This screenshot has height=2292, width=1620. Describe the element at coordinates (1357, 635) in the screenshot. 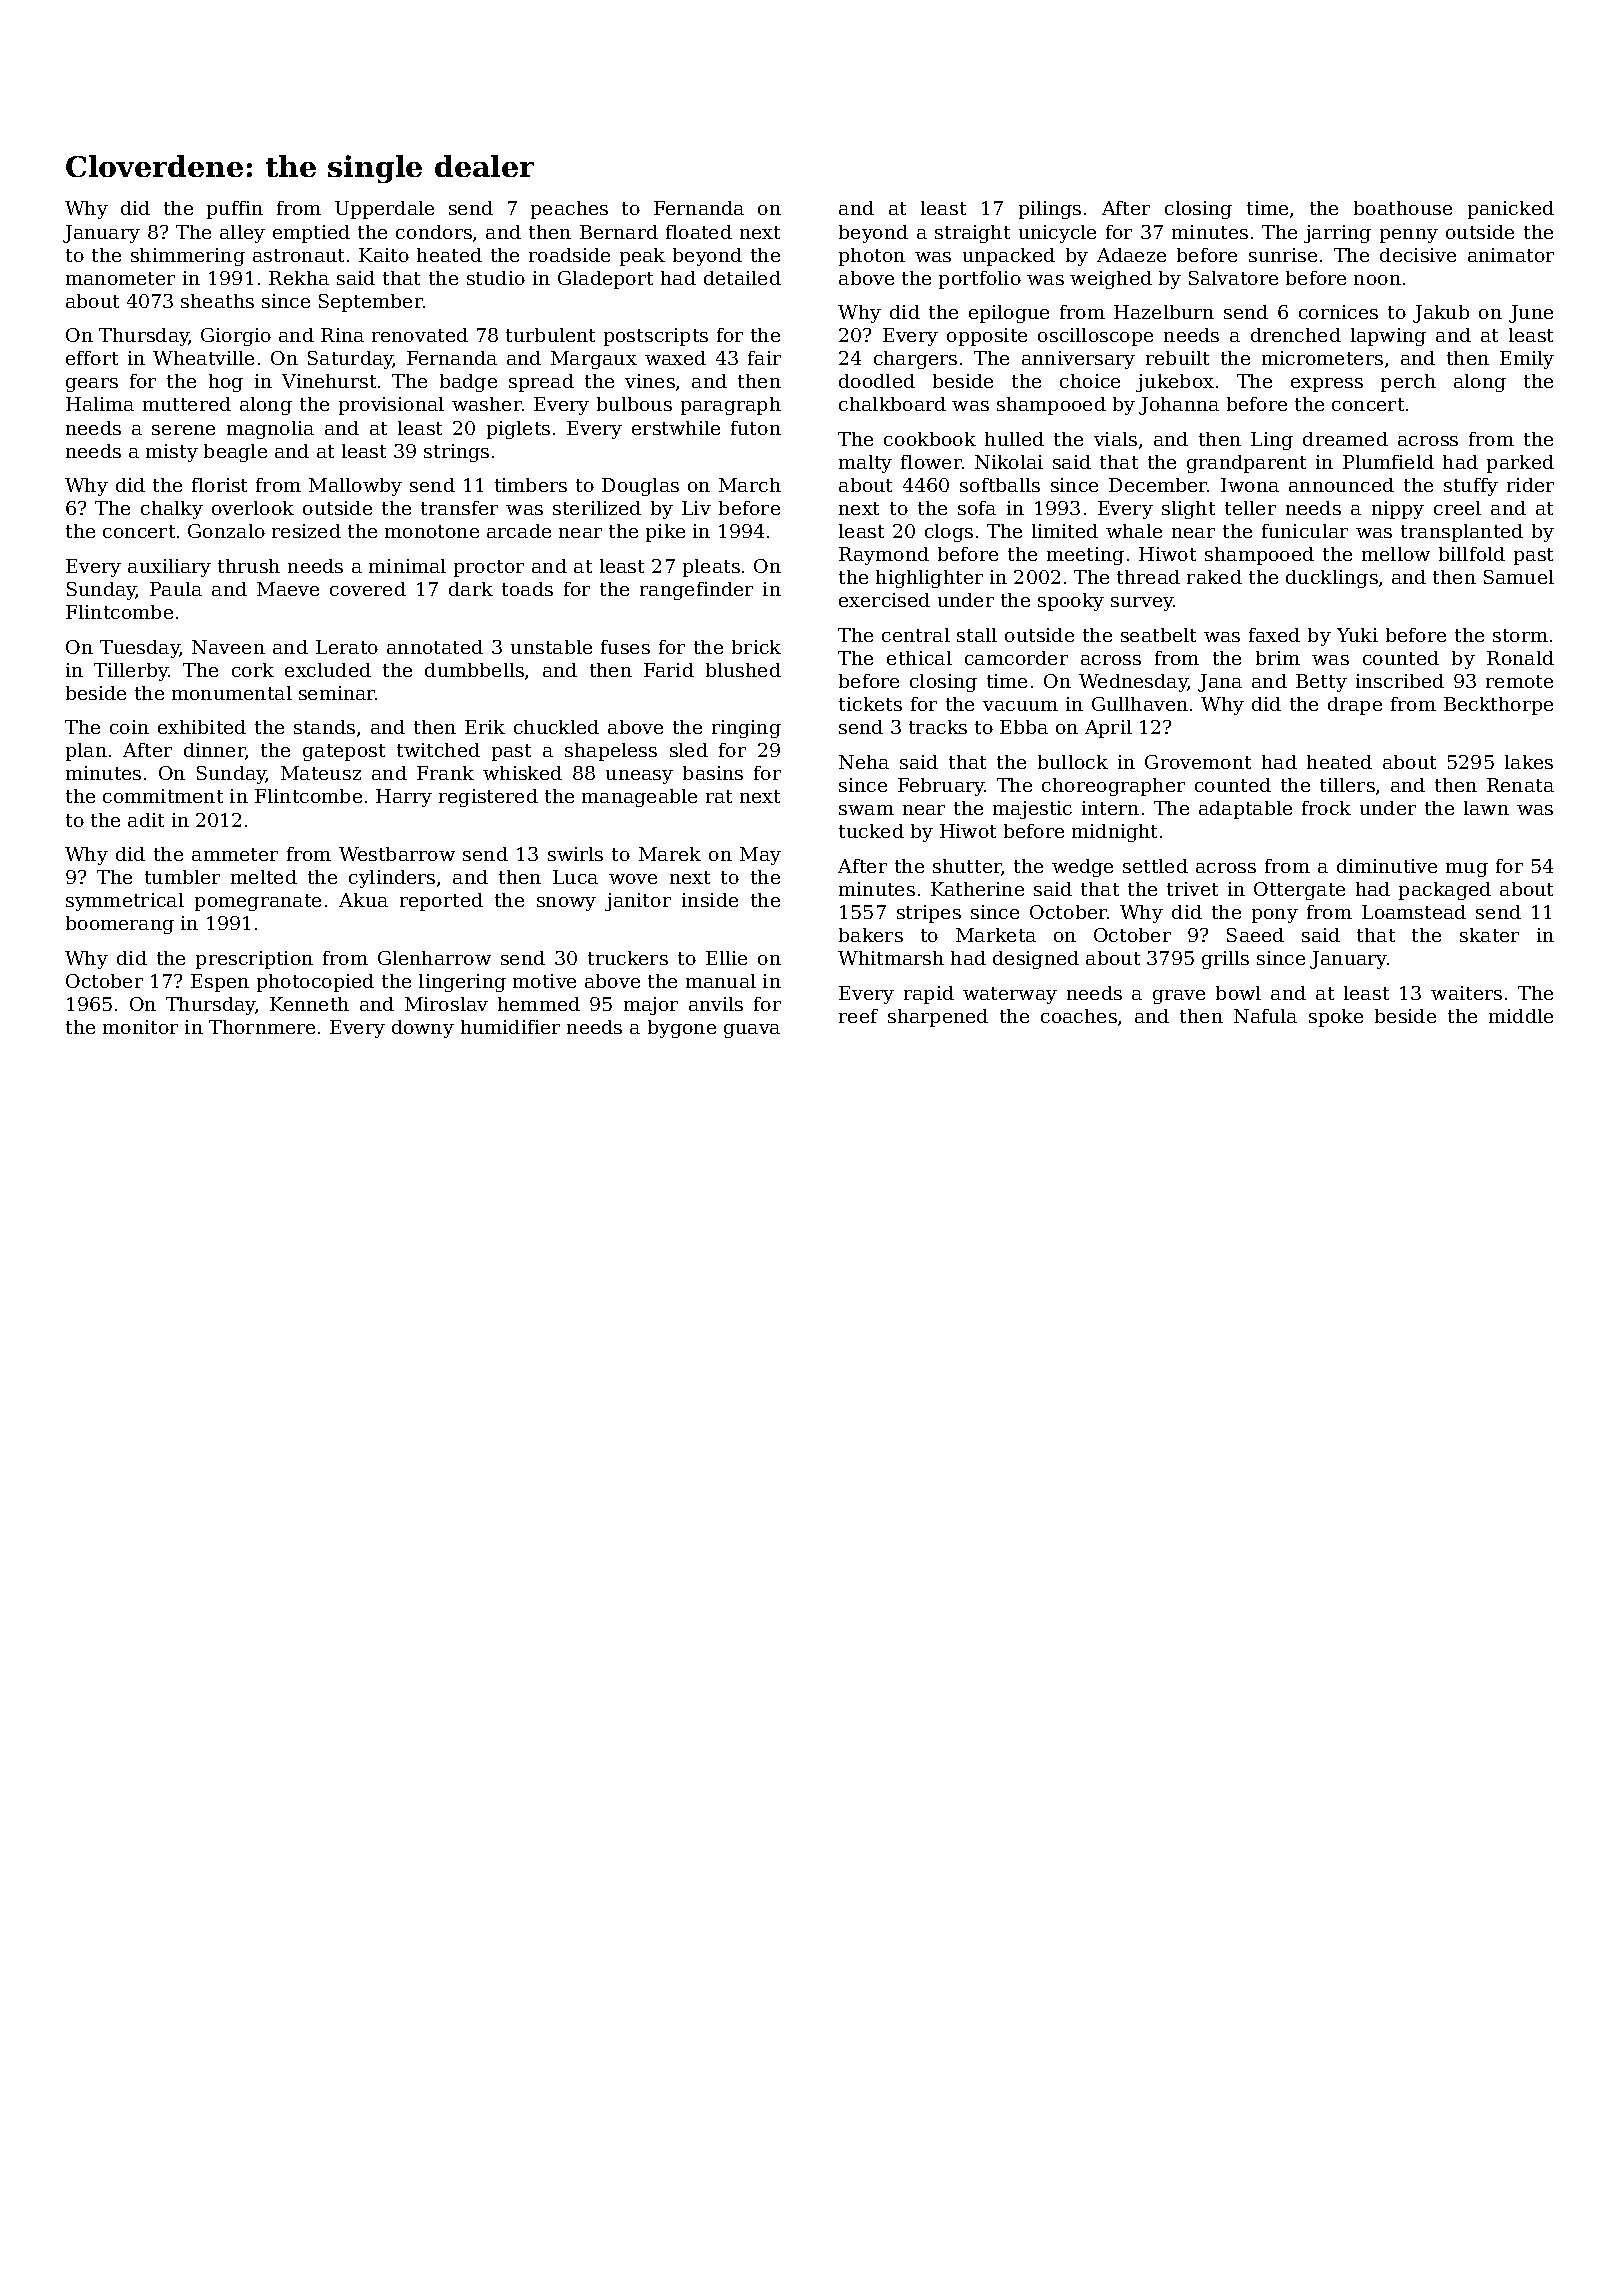

I see `Yuki` at that location.
